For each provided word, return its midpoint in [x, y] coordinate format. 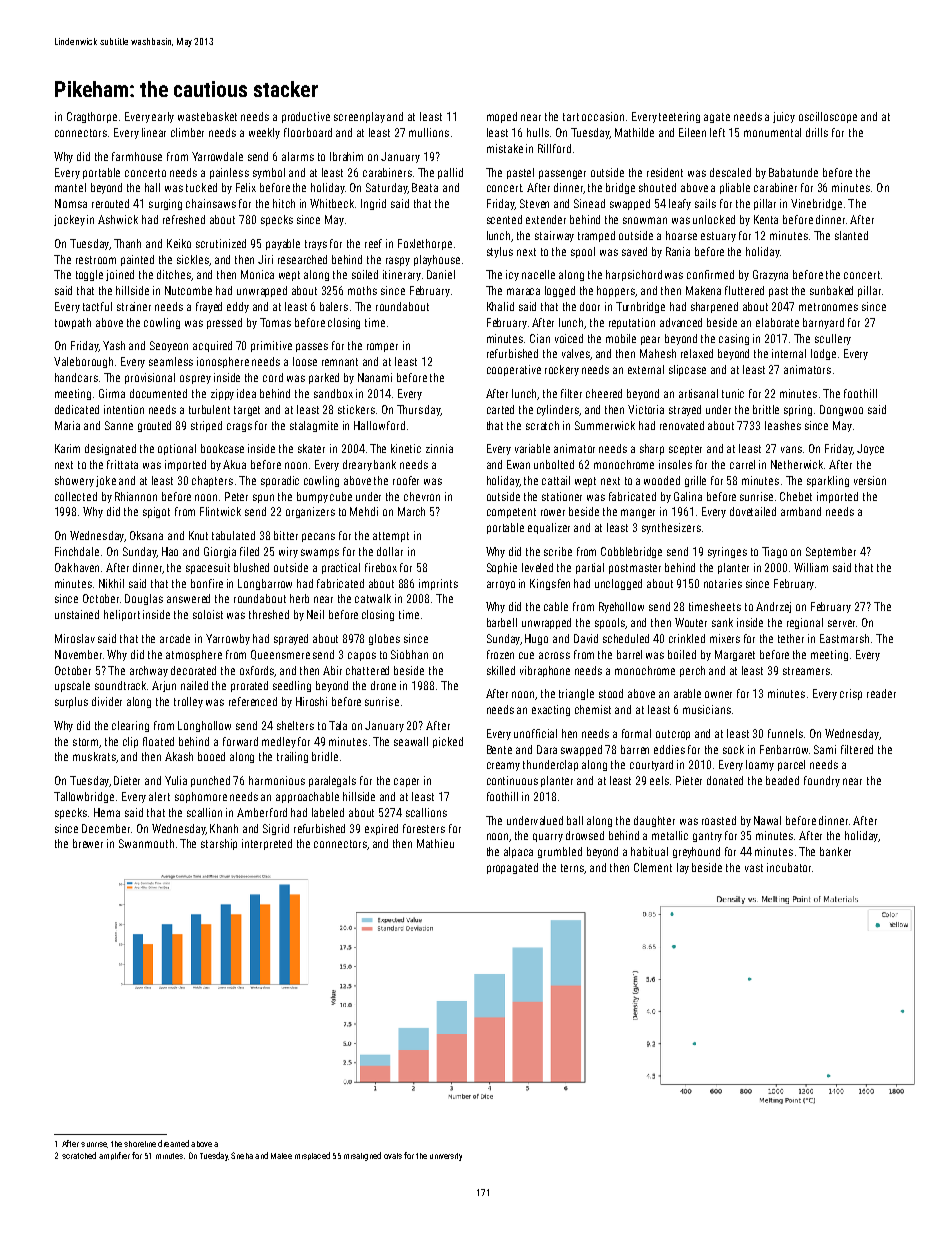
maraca [523, 291]
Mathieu [435, 843]
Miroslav [75, 638]
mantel [70, 187]
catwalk [373, 598]
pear [650, 340]
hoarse [681, 235]
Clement [653, 867]
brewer [88, 843]
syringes [727, 552]
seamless [171, 361]
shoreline [140, 1144]
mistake [505, 148]
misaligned [362, 1156]
